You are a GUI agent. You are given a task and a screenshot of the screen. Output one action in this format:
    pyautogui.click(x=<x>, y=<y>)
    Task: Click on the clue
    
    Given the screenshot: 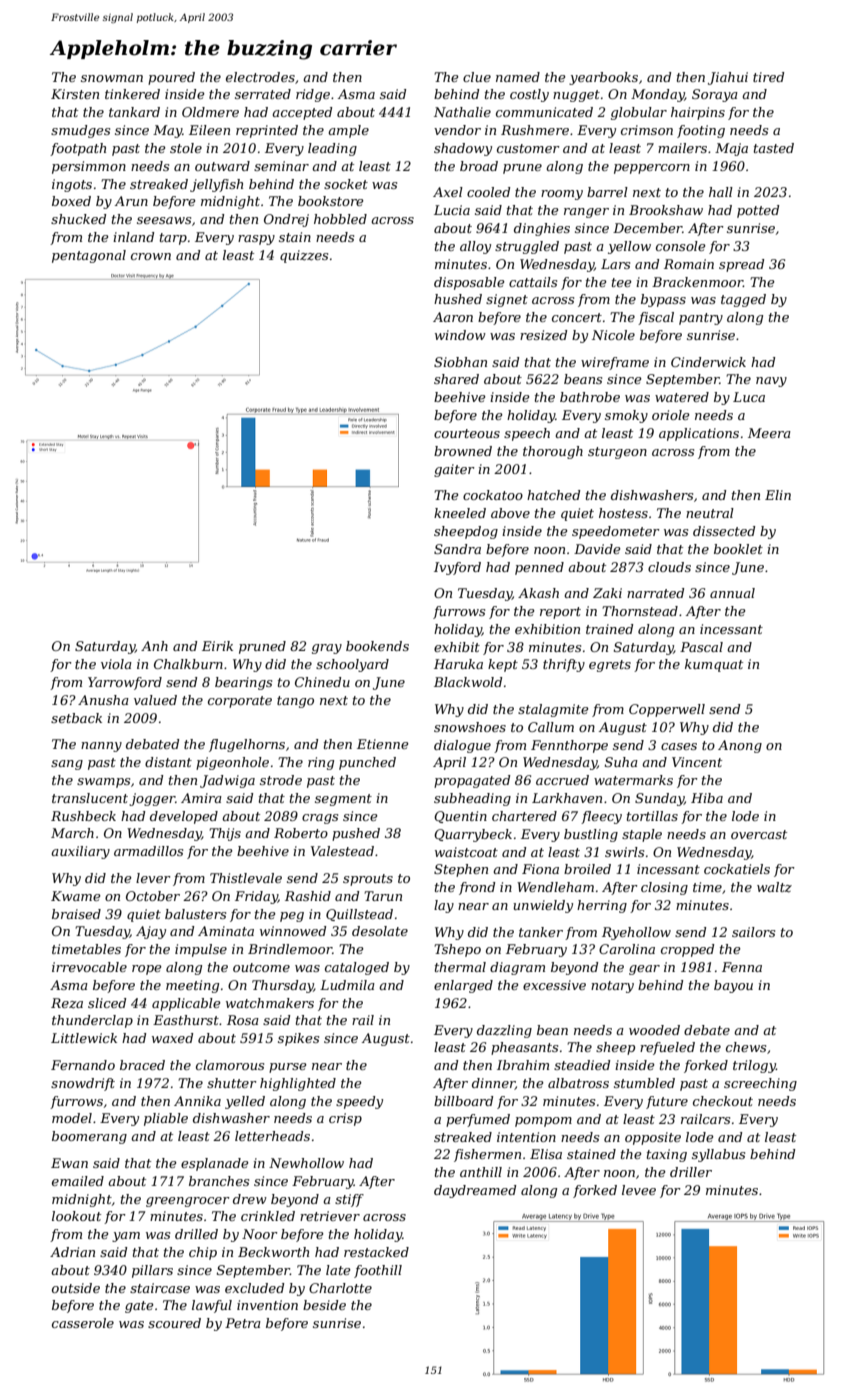 What is the action you would take?
    pyautogui.click(x=477, y=77)
